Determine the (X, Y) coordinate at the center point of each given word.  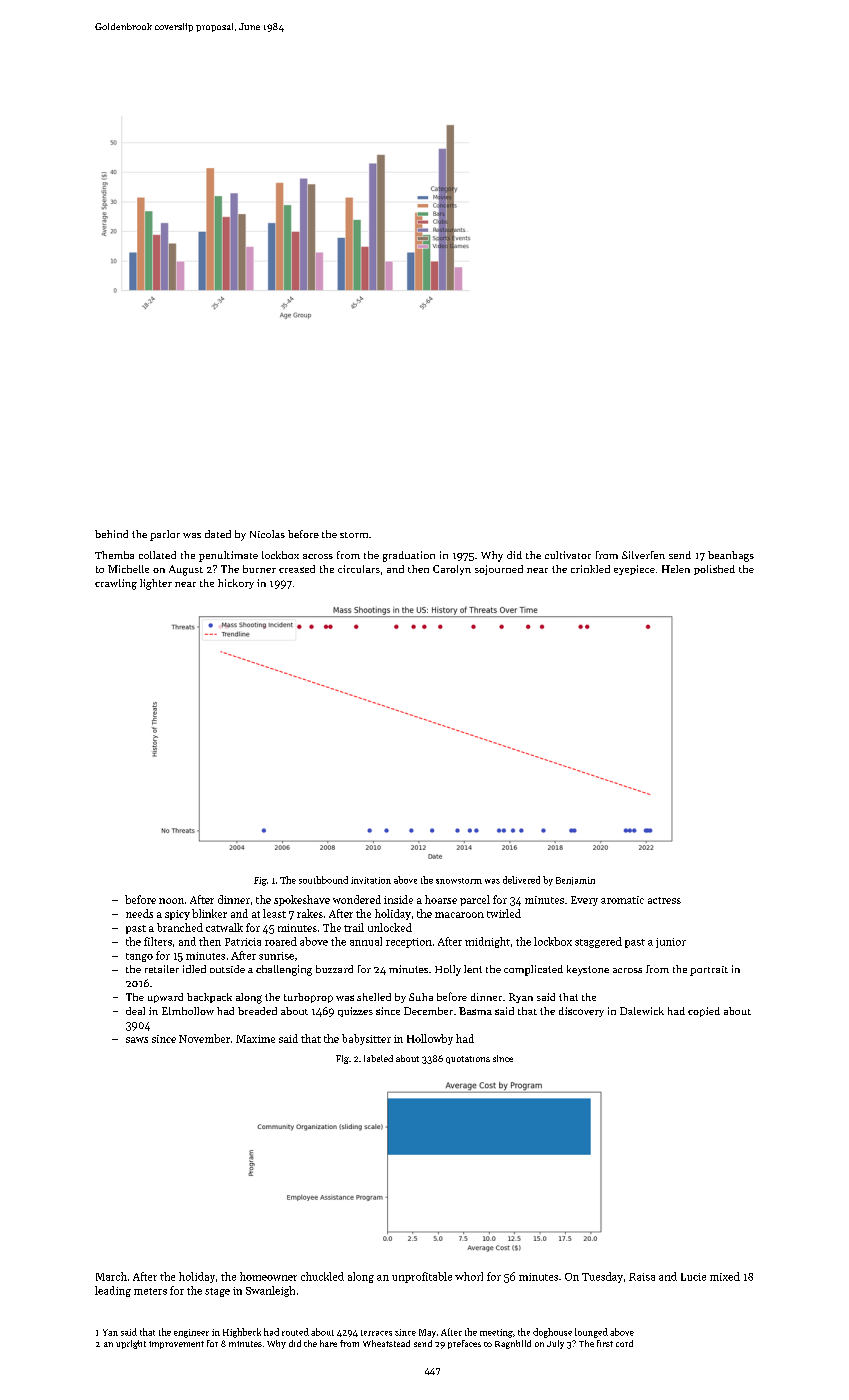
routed (295, 1332)
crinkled (590, 569)
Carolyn (452, 570)
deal (135, 1011)
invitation (371, 880)
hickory (236, 584)
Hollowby (430, 1039)
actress (664, 900)
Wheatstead (386, 1343)
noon (171, 901)
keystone (588, 970)
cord (624, 1343)
